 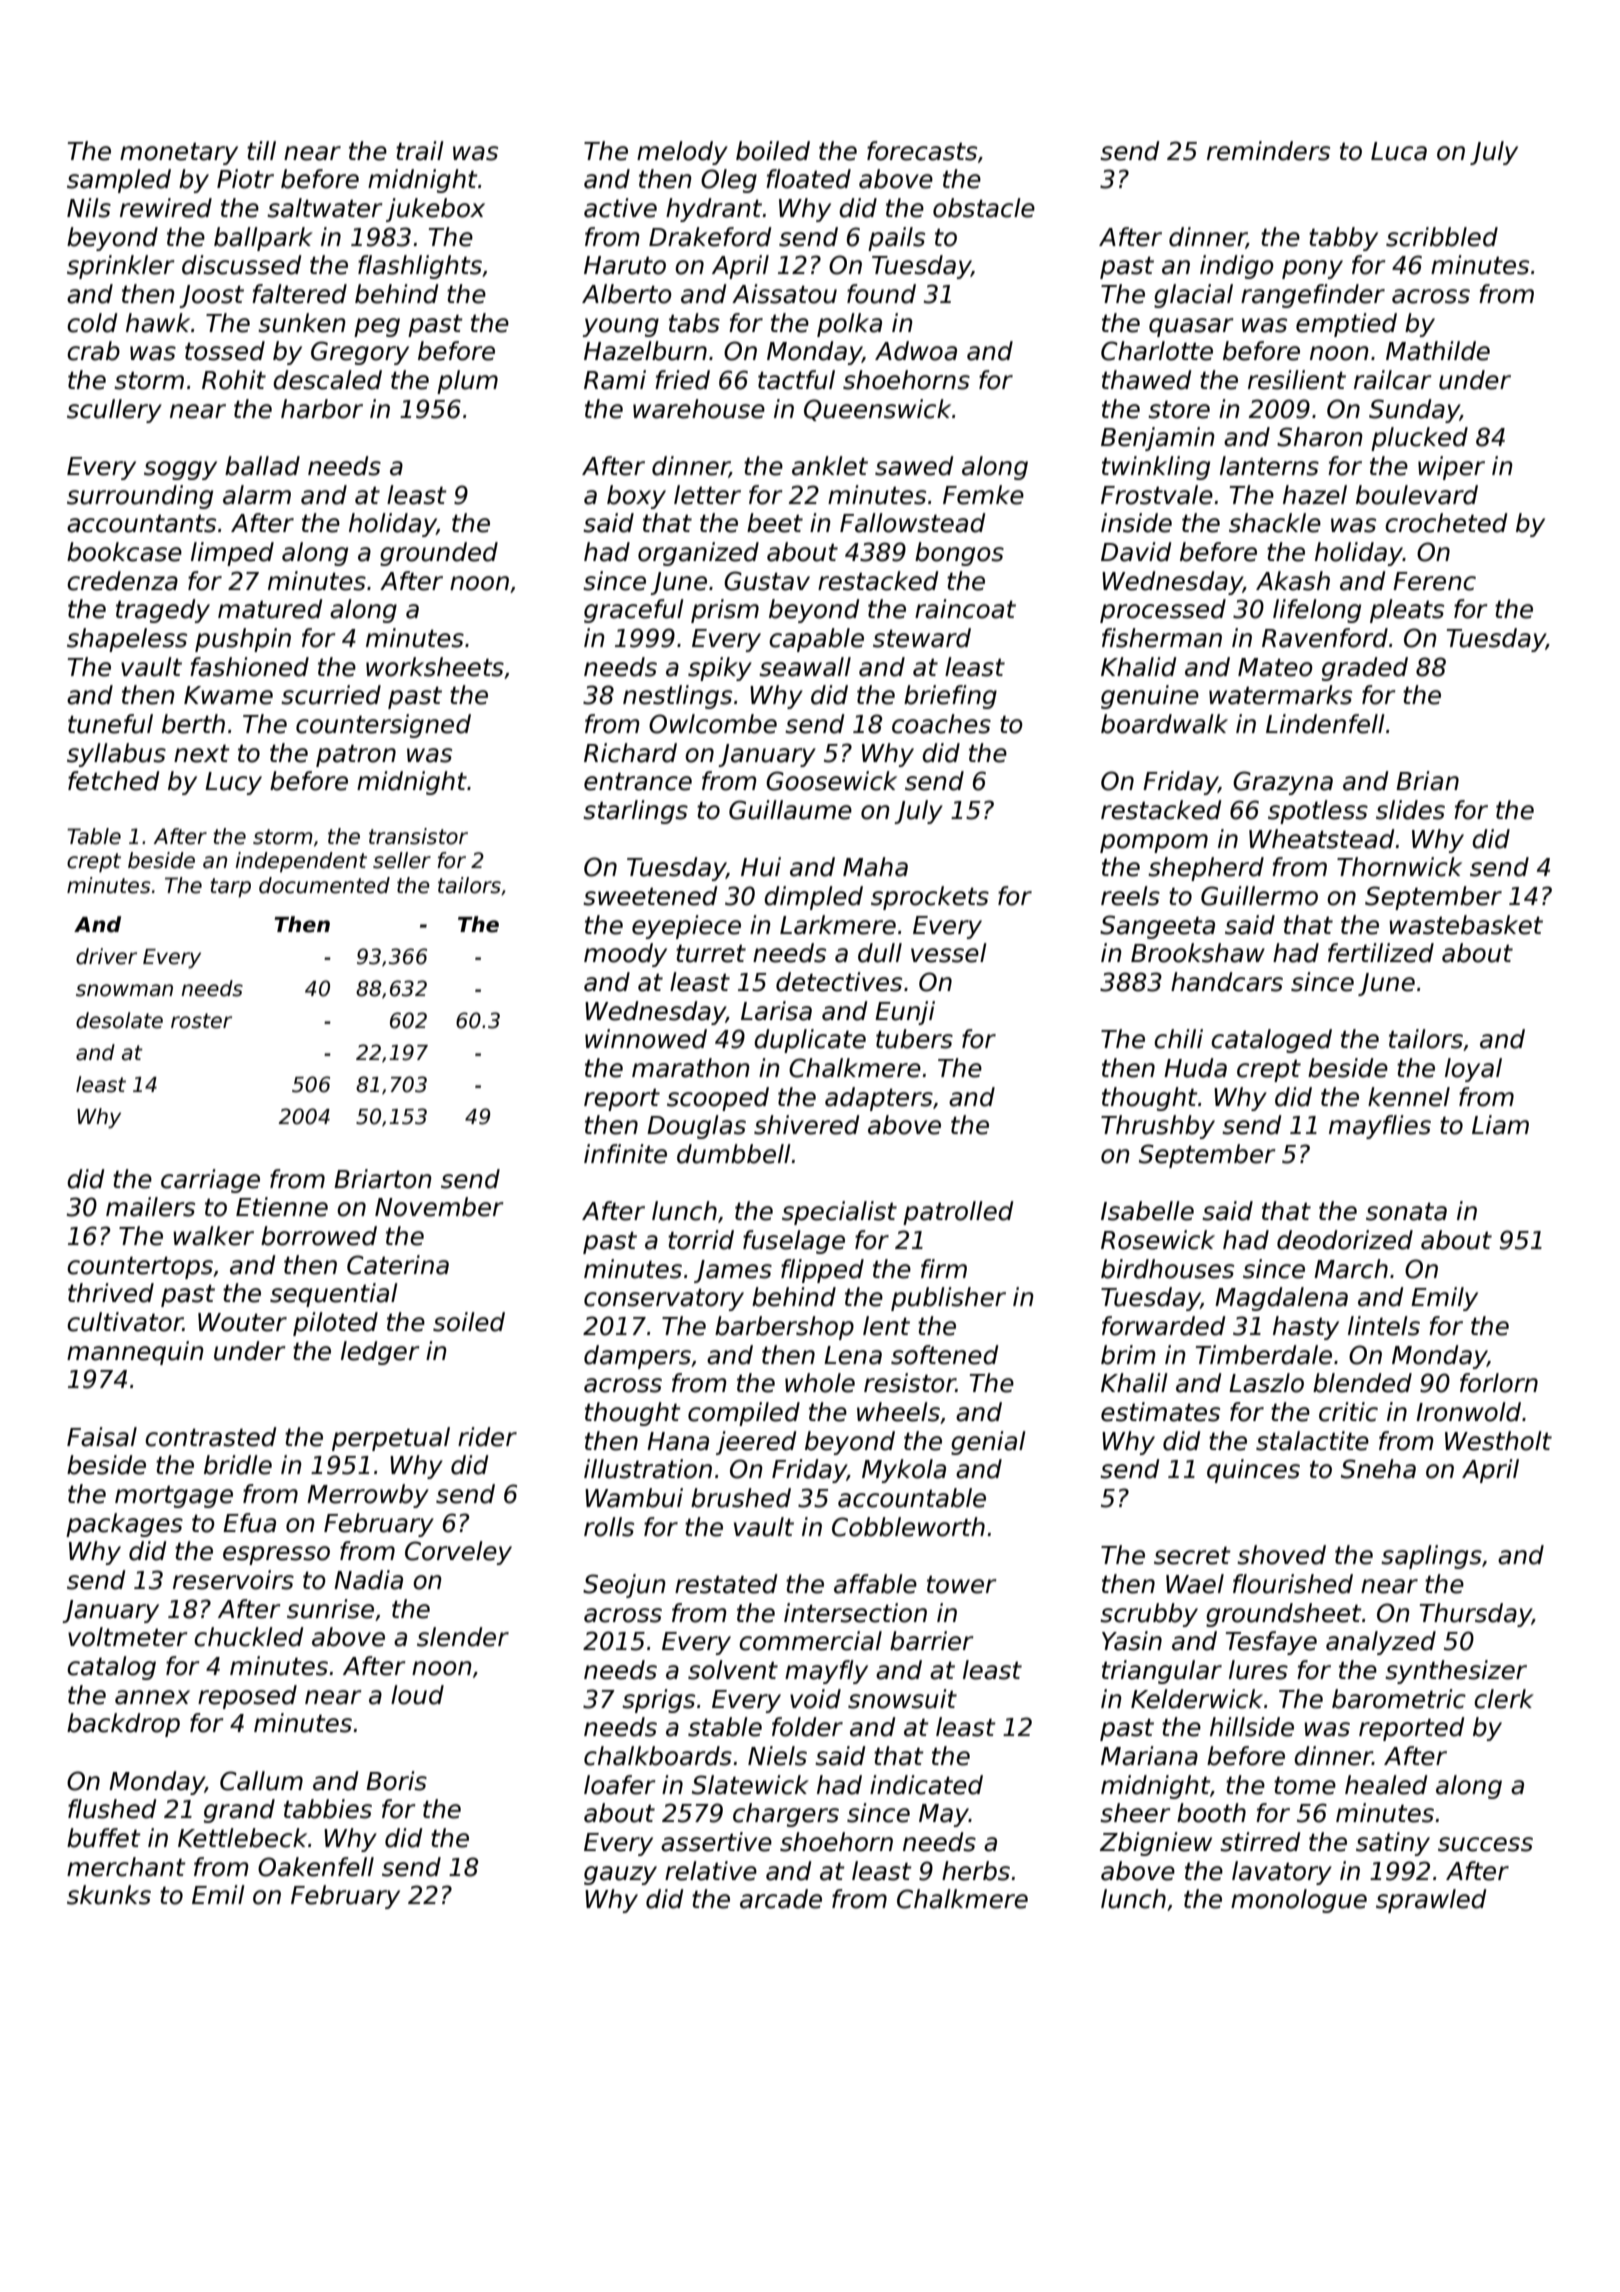 I want to click on restated, so click(x=726, y=1584).
